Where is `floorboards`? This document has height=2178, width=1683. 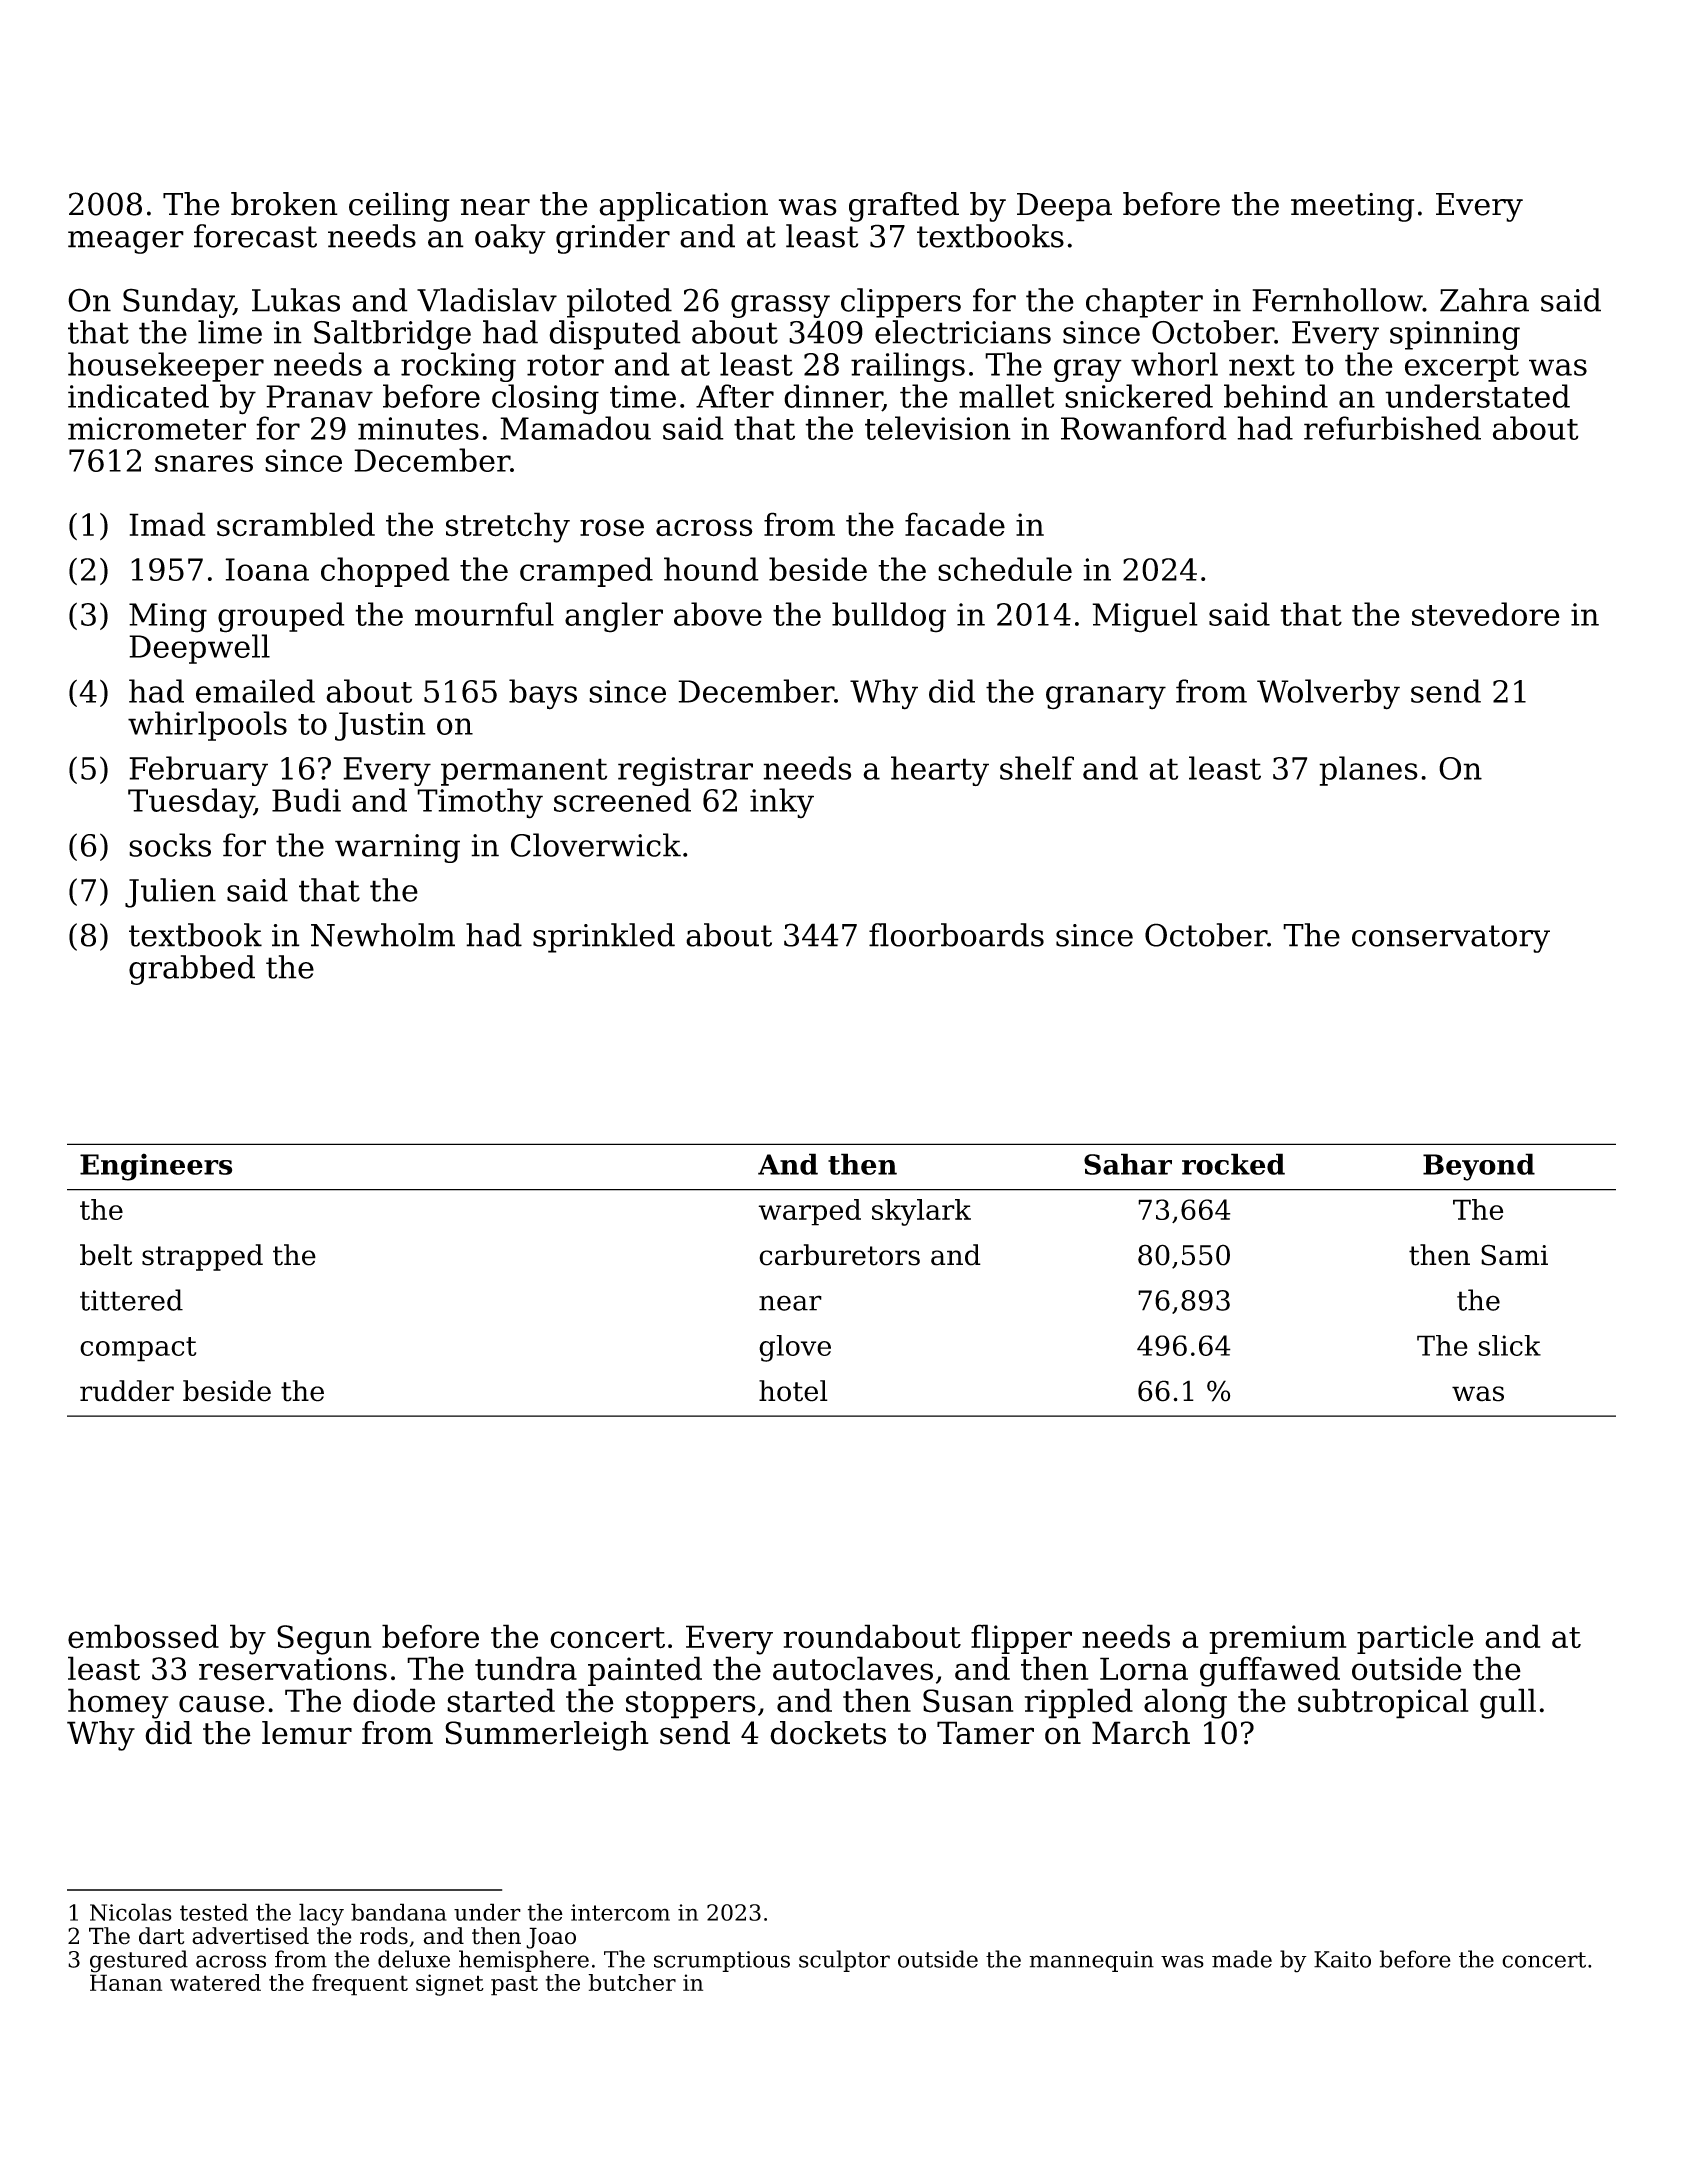
floorboards is located at coordinates (956, 935).
